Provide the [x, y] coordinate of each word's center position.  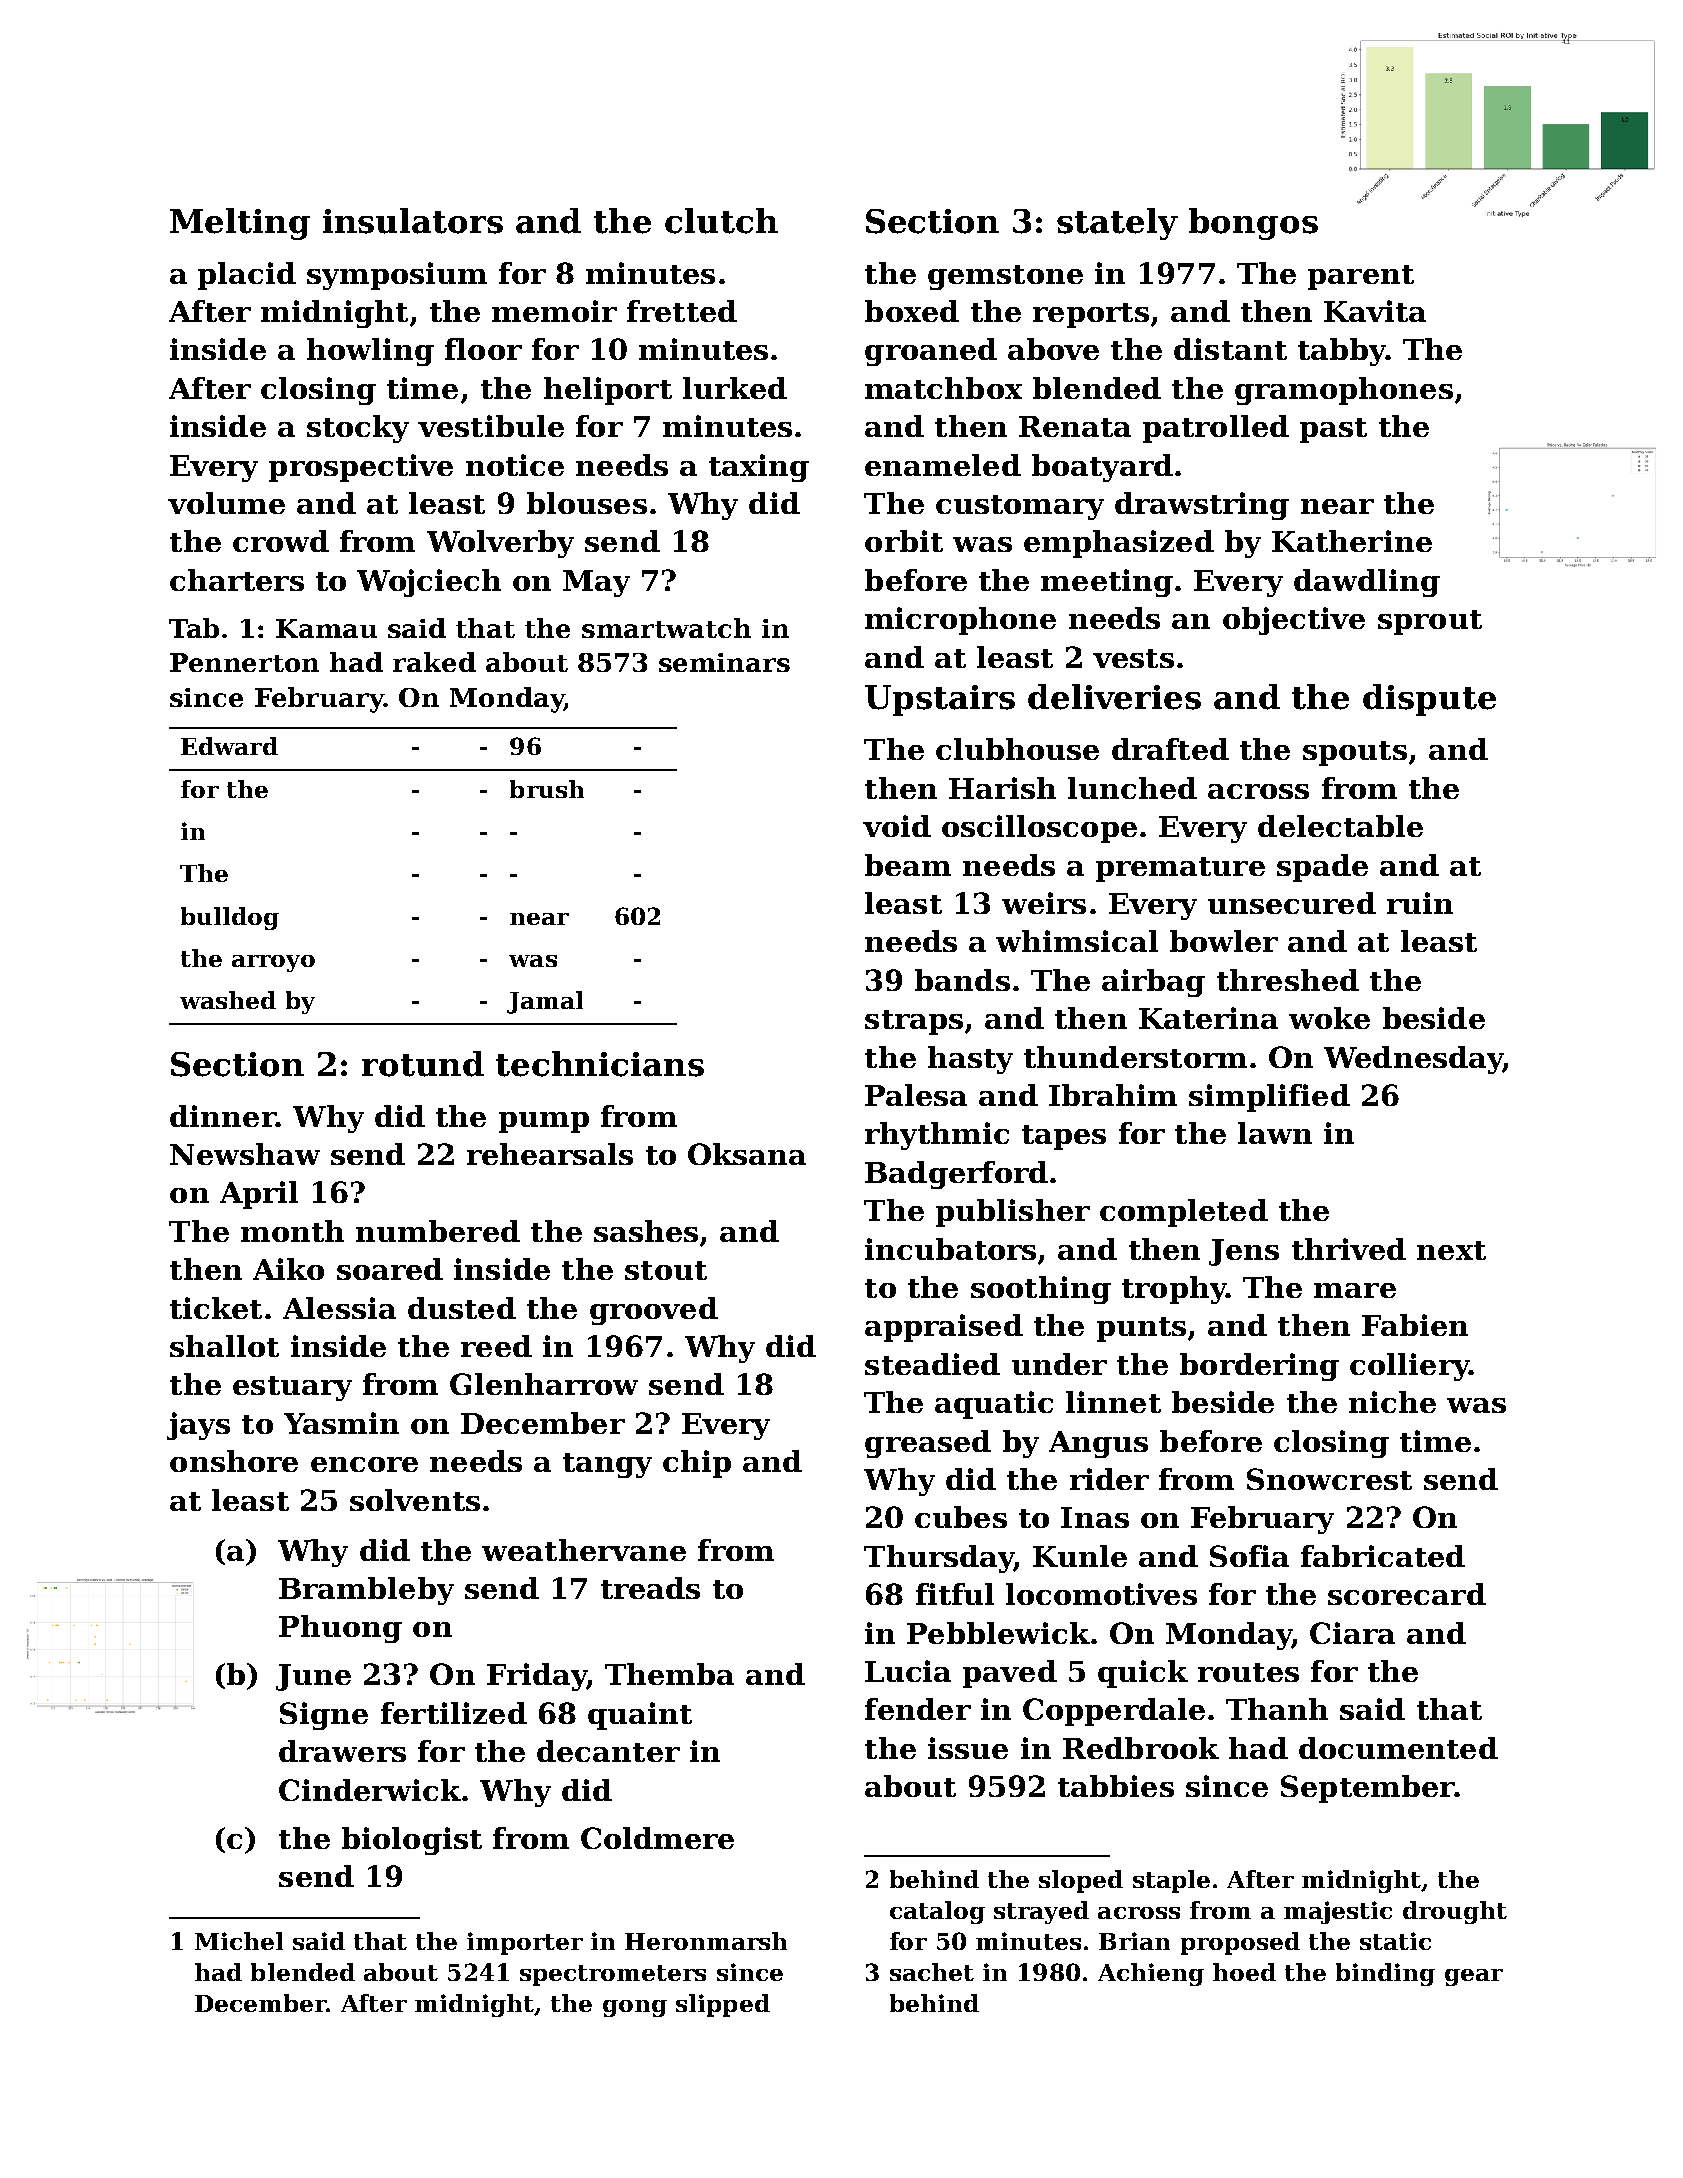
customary [1020, 507]
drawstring [1202, 506]
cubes [961, 1517]
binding [1385, 1974]
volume [226, 503]
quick [1143, 1674]
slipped [723, 2005]
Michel [239, 1941]
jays [198, 1426]
